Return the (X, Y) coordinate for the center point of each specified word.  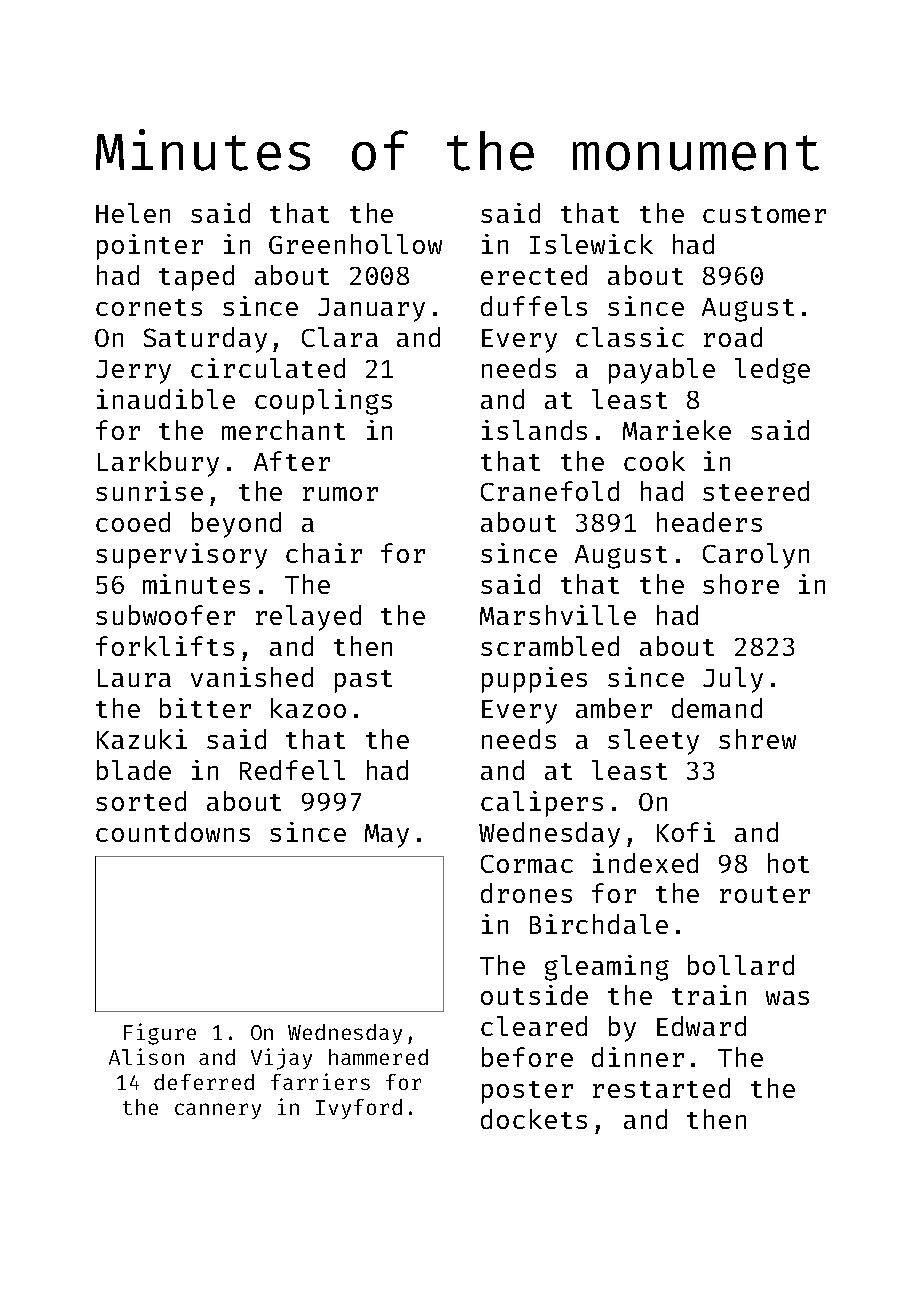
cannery (218, 1111)
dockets (534, 1119)
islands (534, 430)
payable (662, 371)
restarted (661, 1088)
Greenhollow (355, 244)
